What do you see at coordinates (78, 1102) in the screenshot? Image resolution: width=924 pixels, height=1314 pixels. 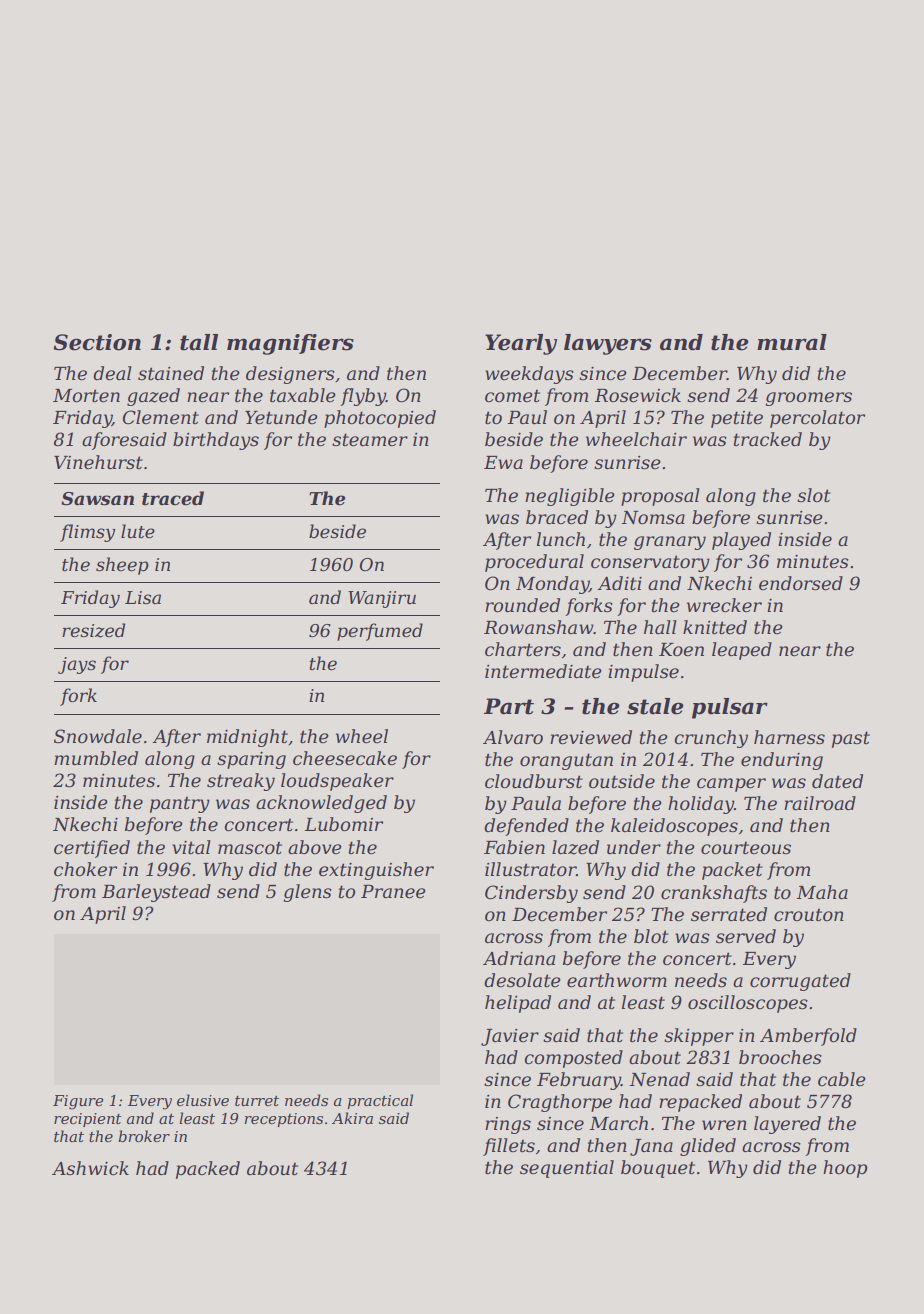 I see `Figure` at bounding box center [78, 1102].
